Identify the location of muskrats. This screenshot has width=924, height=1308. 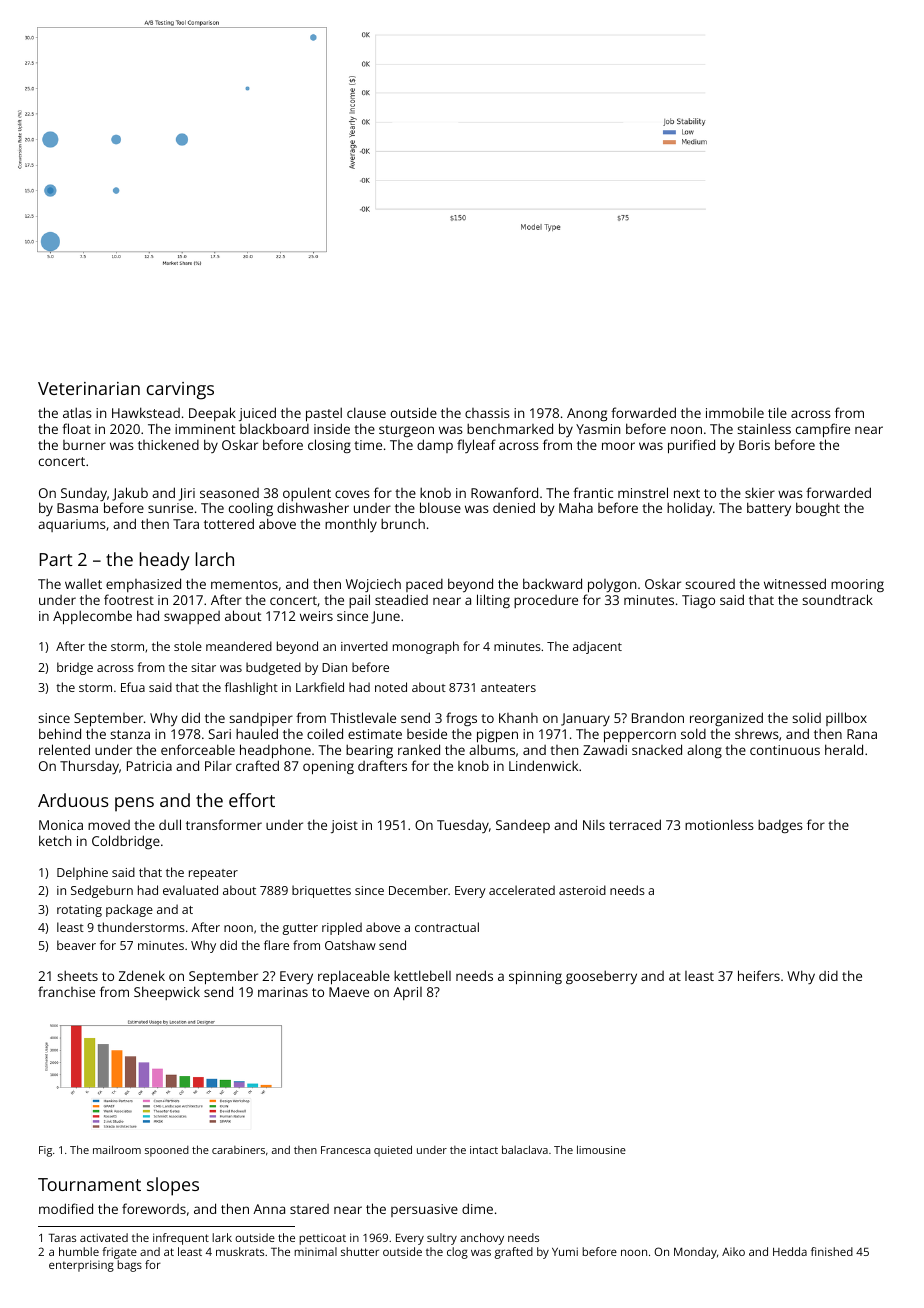
(240, 1251).
